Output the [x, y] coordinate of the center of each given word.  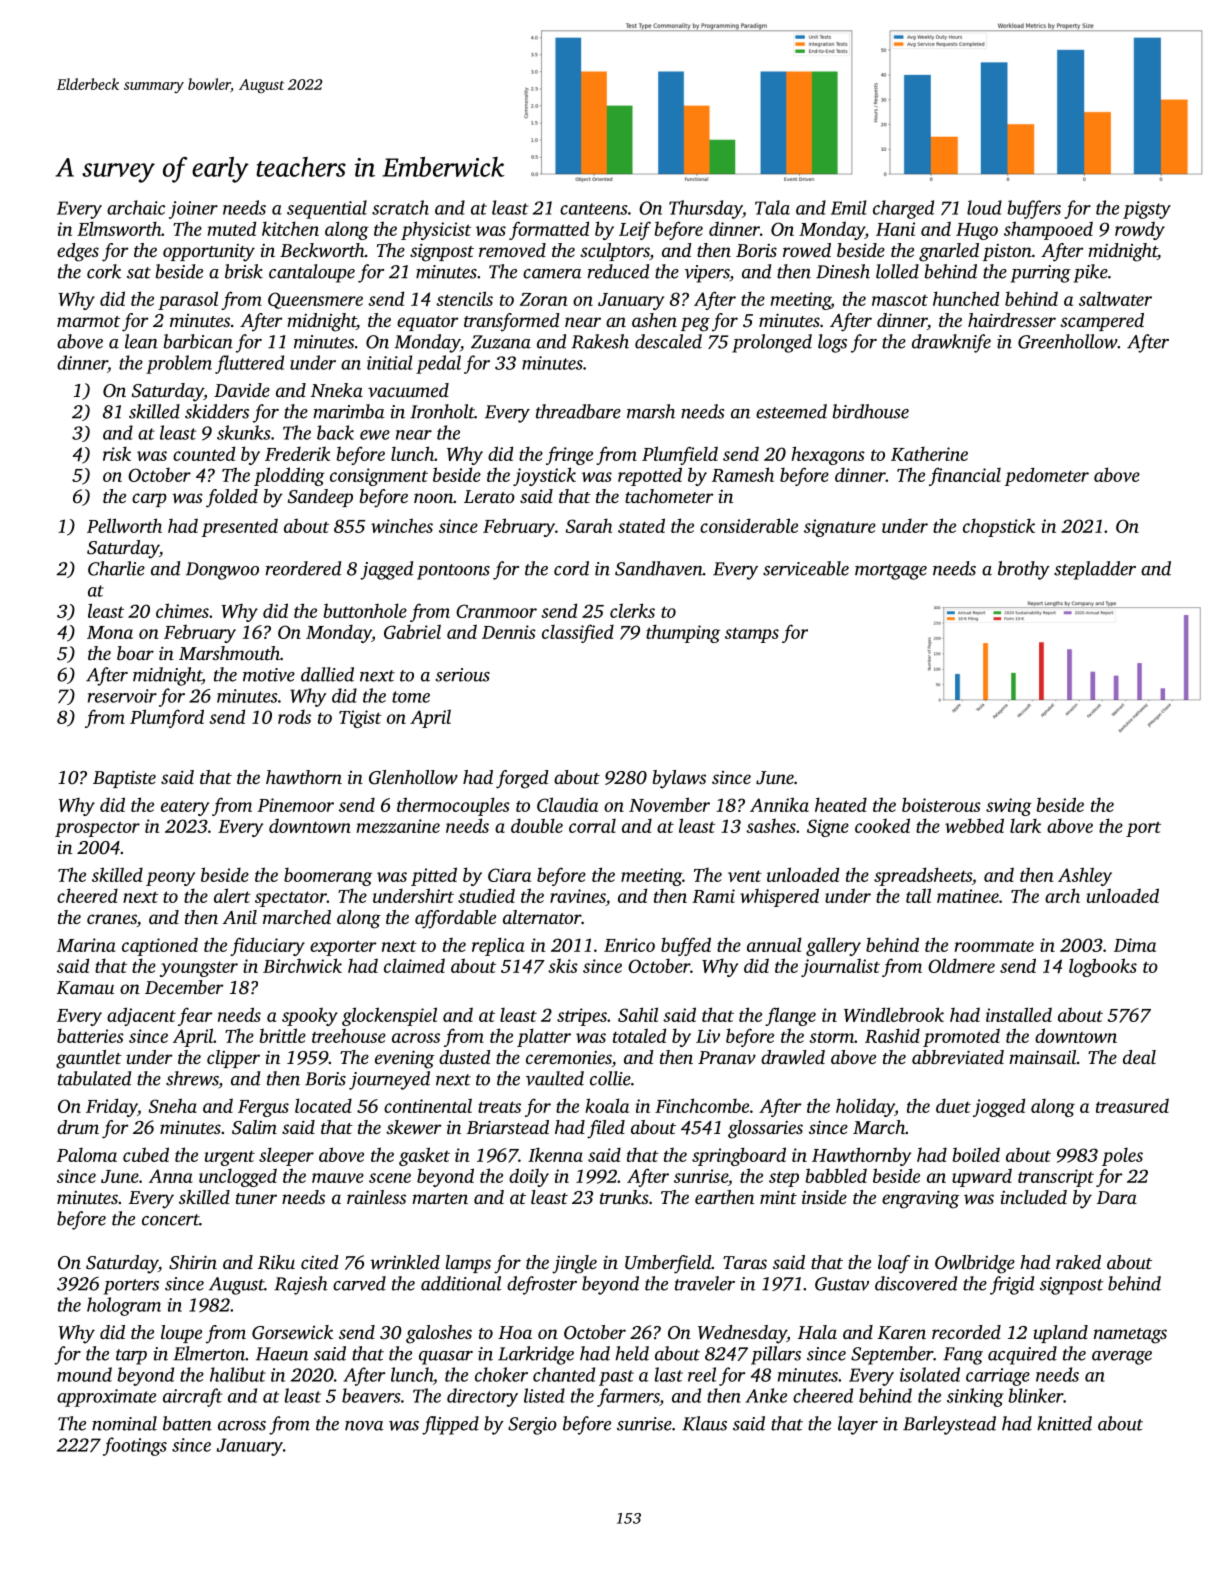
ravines [578, 897]
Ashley [1085, 876]
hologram [124, 1306]
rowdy [1140, 230]
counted [204, 453]
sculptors [615, 252]
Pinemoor [296, 805]
